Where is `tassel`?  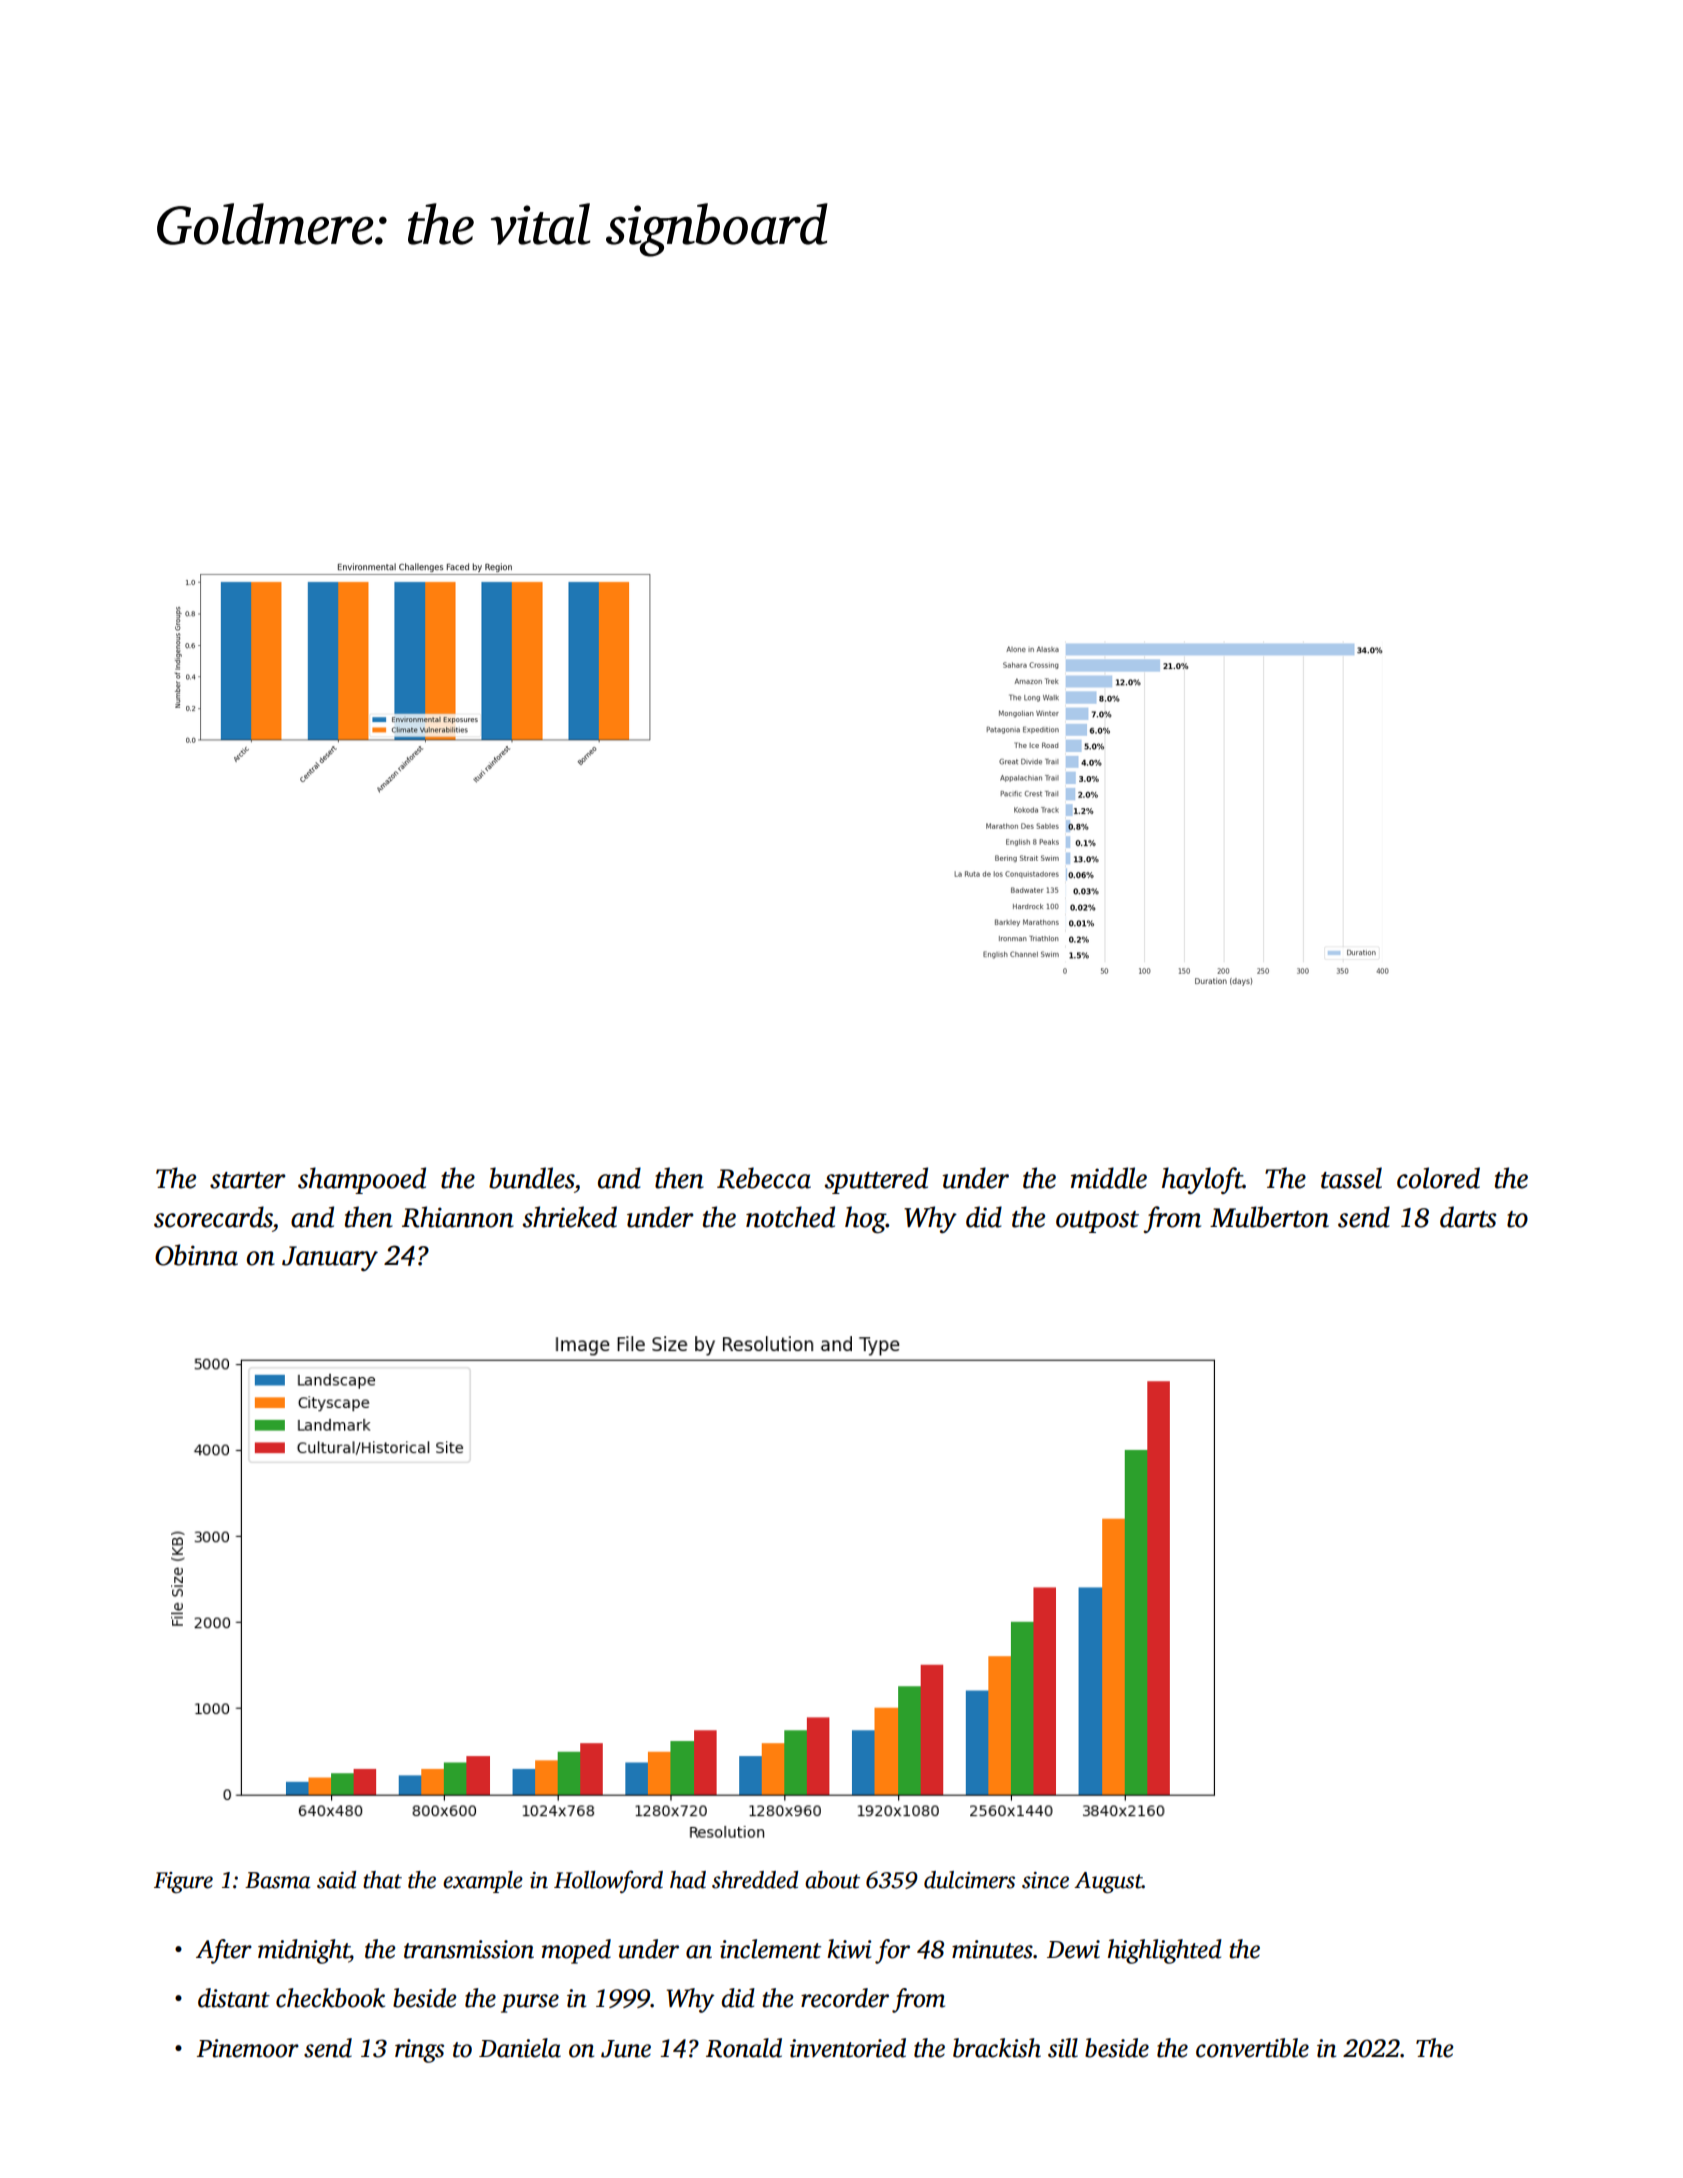
tassel is located at coordinates (1351, 1178).
